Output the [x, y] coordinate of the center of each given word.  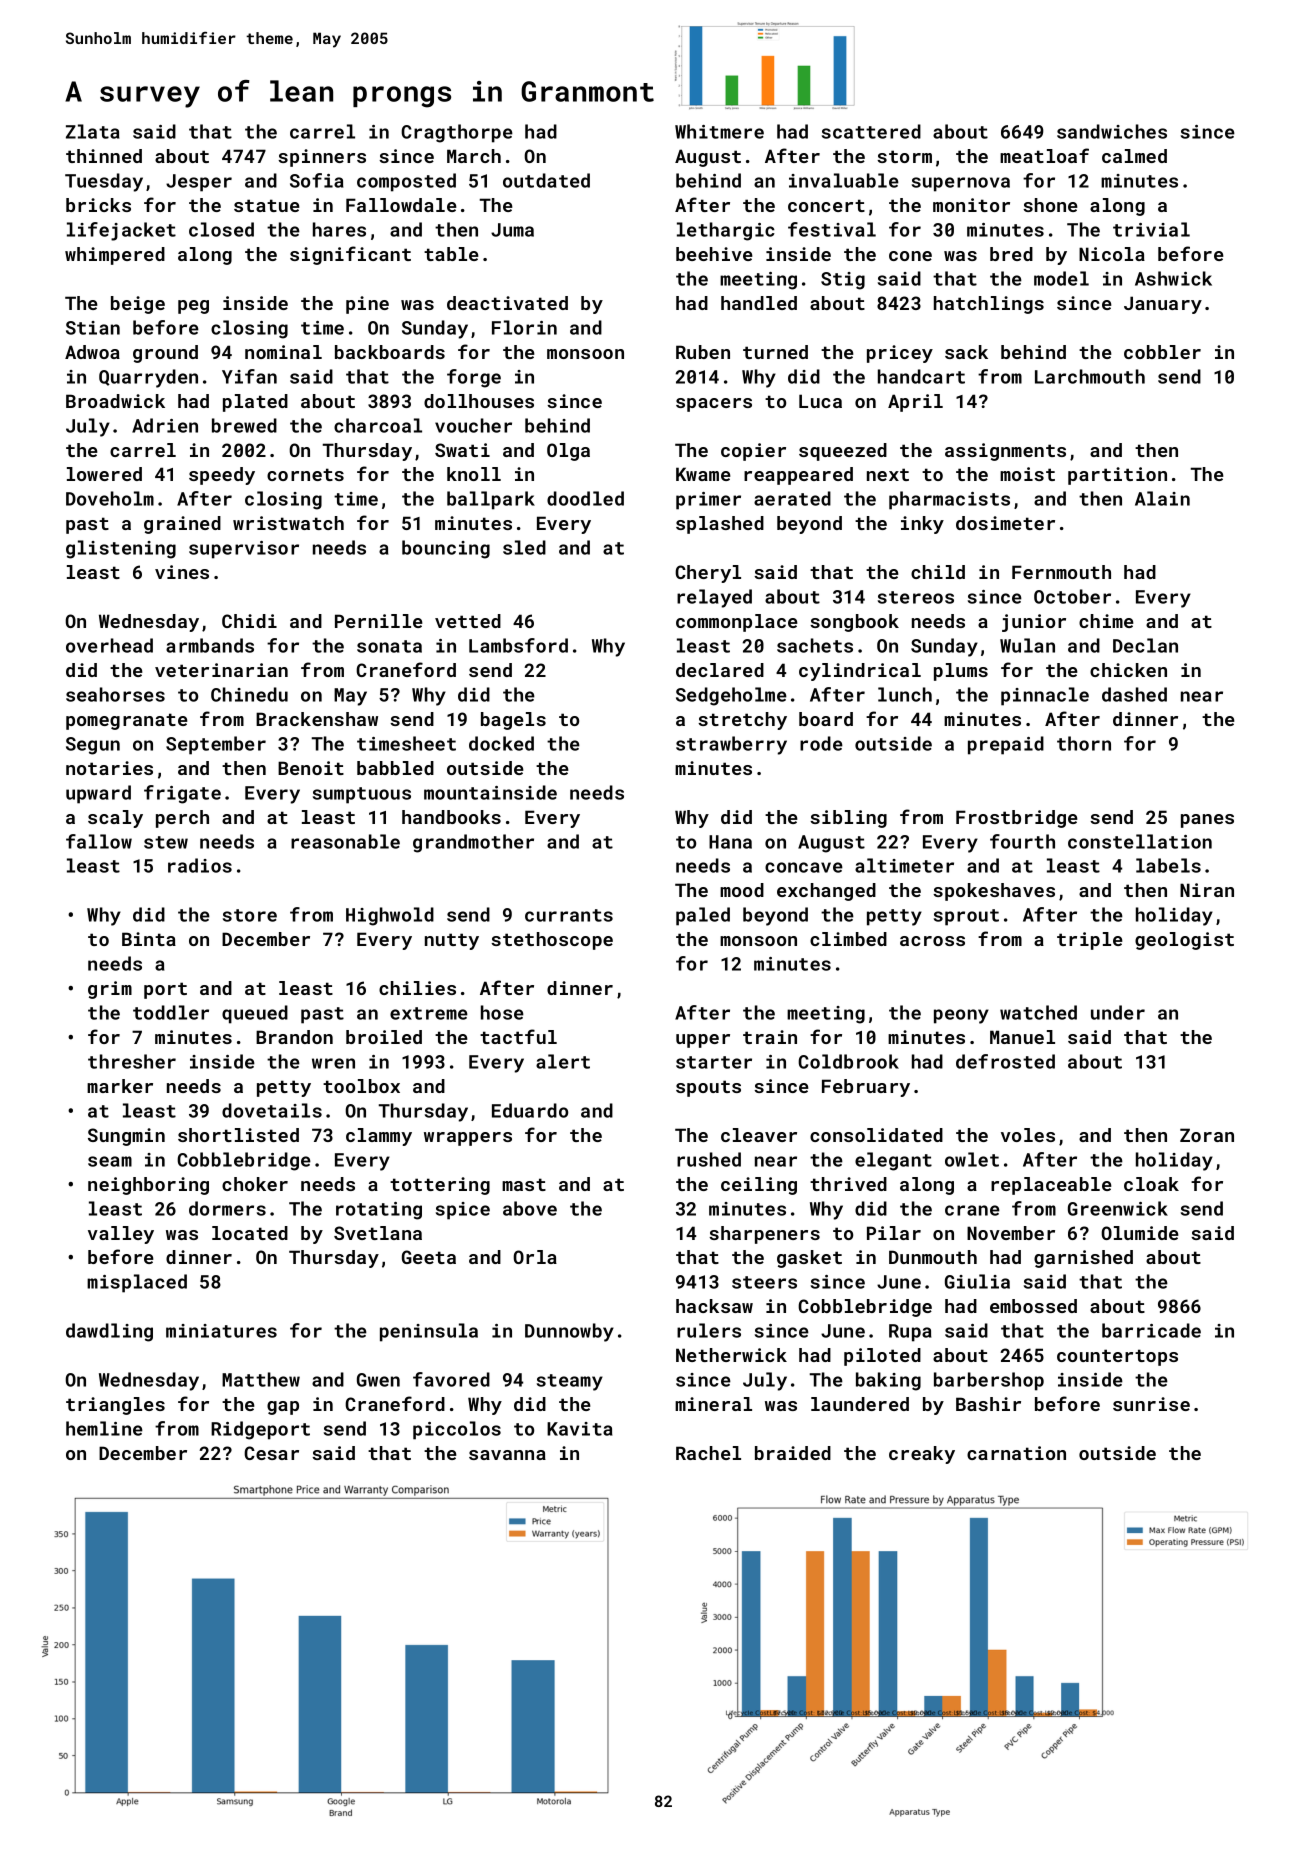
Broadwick [115, 401]
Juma [512, 230]
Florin [524, 327]
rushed [709, 1159]
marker [120, 1086]
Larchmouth [1090, 376]
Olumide [1140, 1233]
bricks [98, 205]
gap [283, 1408]
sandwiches [1112, 131]
